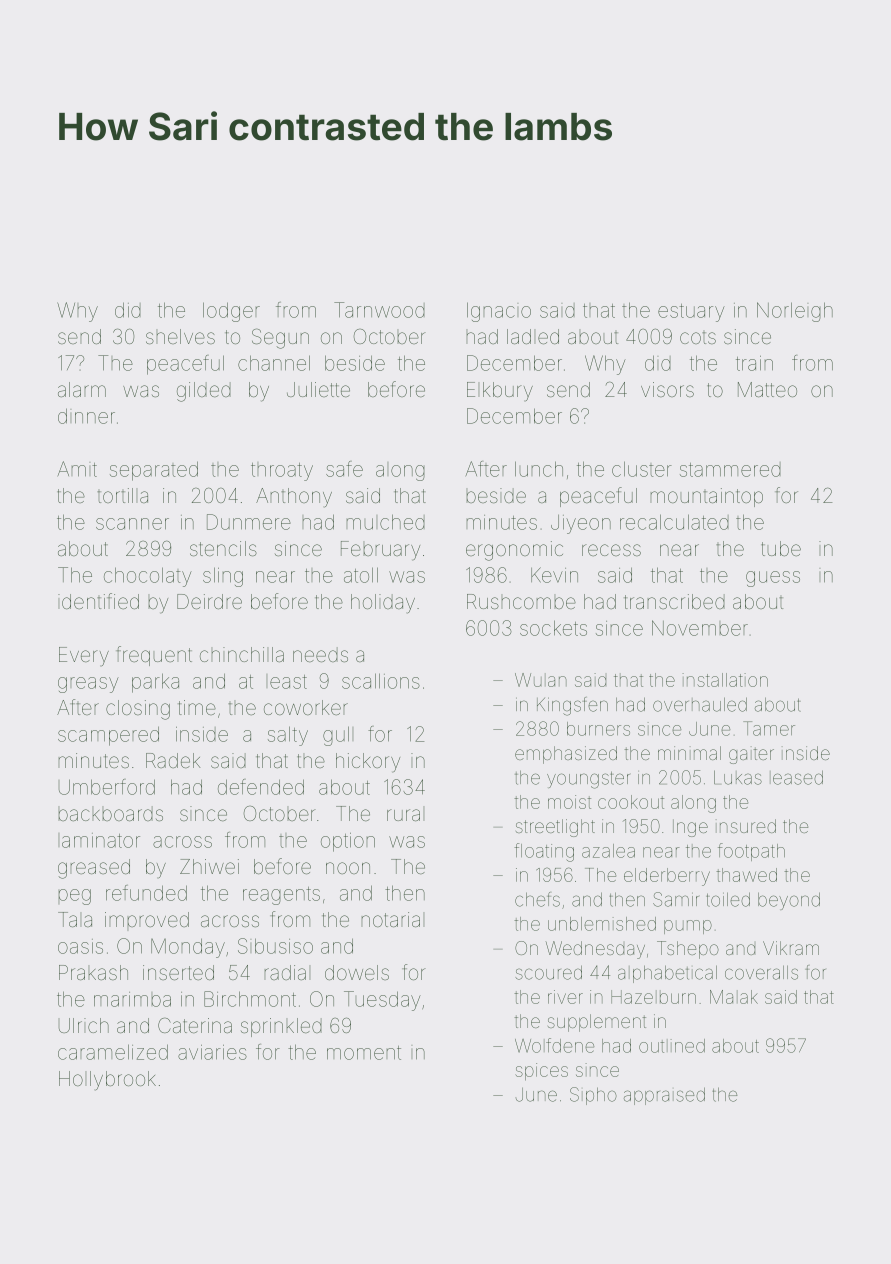 The width and height of the document is (891, 1264). I want to click on scanner, so click(132, 524).
